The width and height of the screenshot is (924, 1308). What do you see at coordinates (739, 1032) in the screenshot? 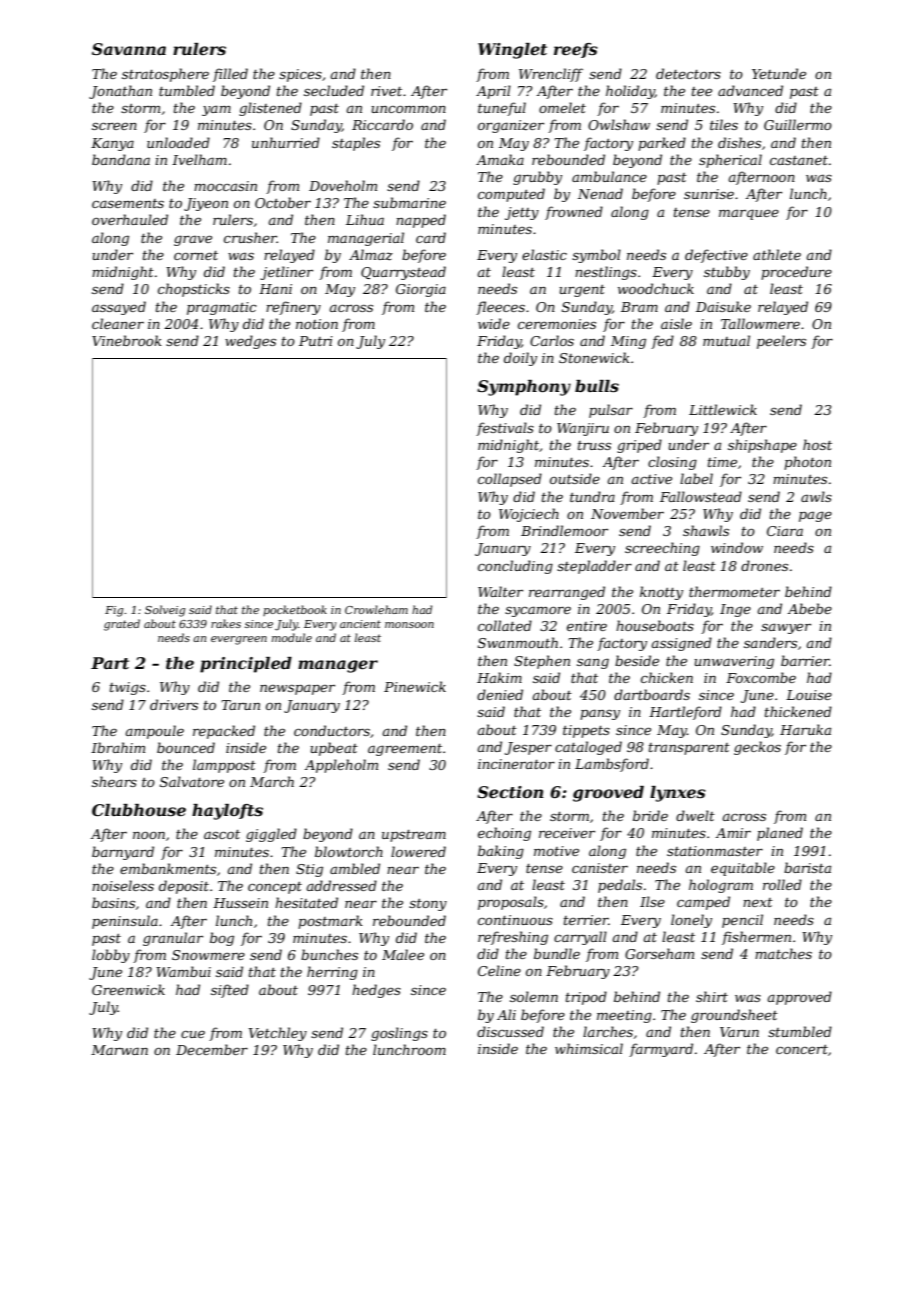
I see `Varun` at bounding box center [739, 1032].
